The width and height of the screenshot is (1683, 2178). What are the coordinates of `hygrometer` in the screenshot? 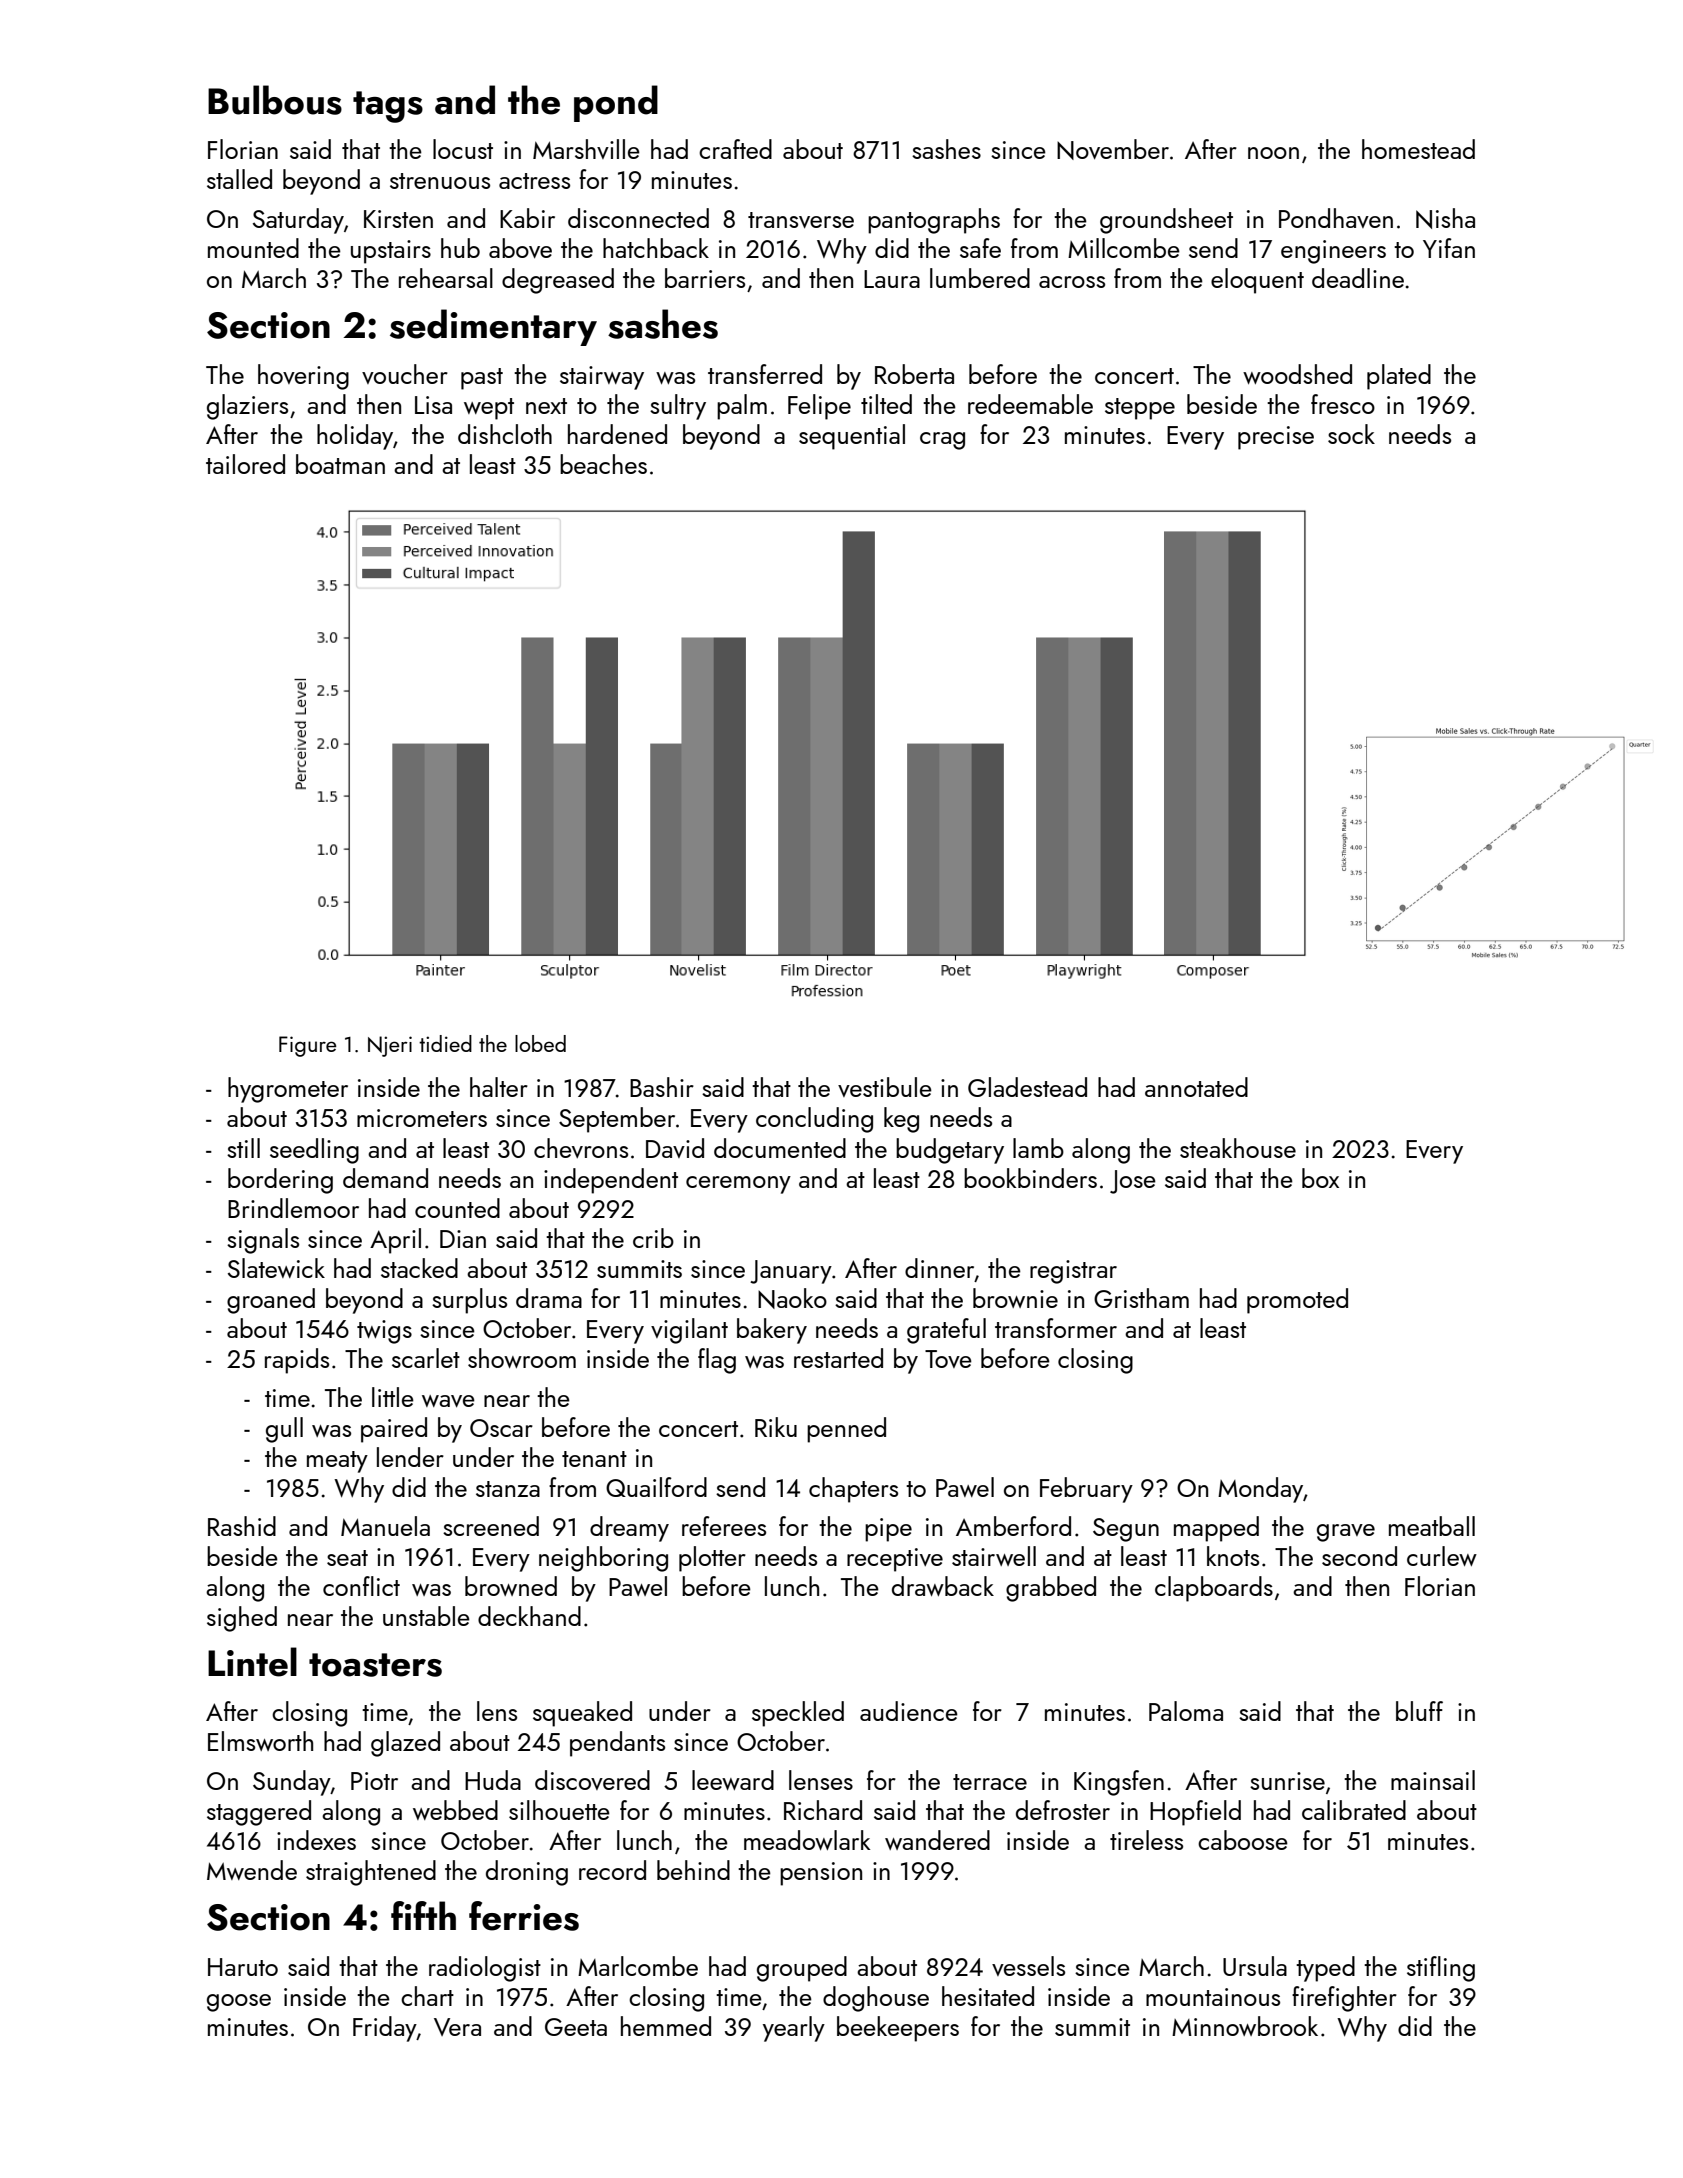 It's located at (288, 1090).
